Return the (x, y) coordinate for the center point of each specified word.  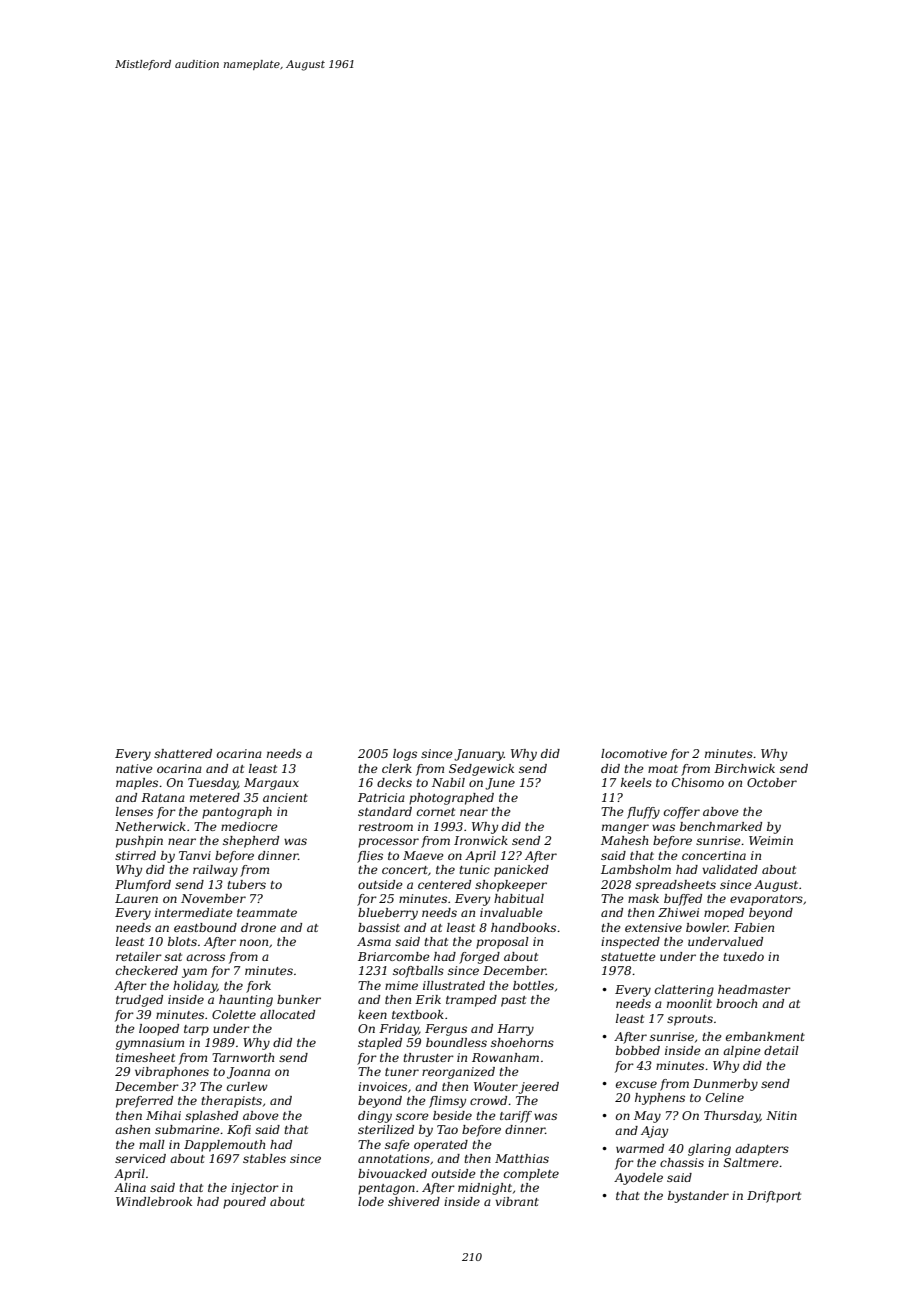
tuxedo (743, 956)
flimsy (447, 1102)
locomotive (634, 753)
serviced (140, 1158)
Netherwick (150, 826)
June (500, 784)
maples (137, 784)
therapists (231, 1102)
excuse (636, 1084)
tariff (516, 1117)
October (772, 782)
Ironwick (481, 840)
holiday (195, 987)
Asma (374, 941)
